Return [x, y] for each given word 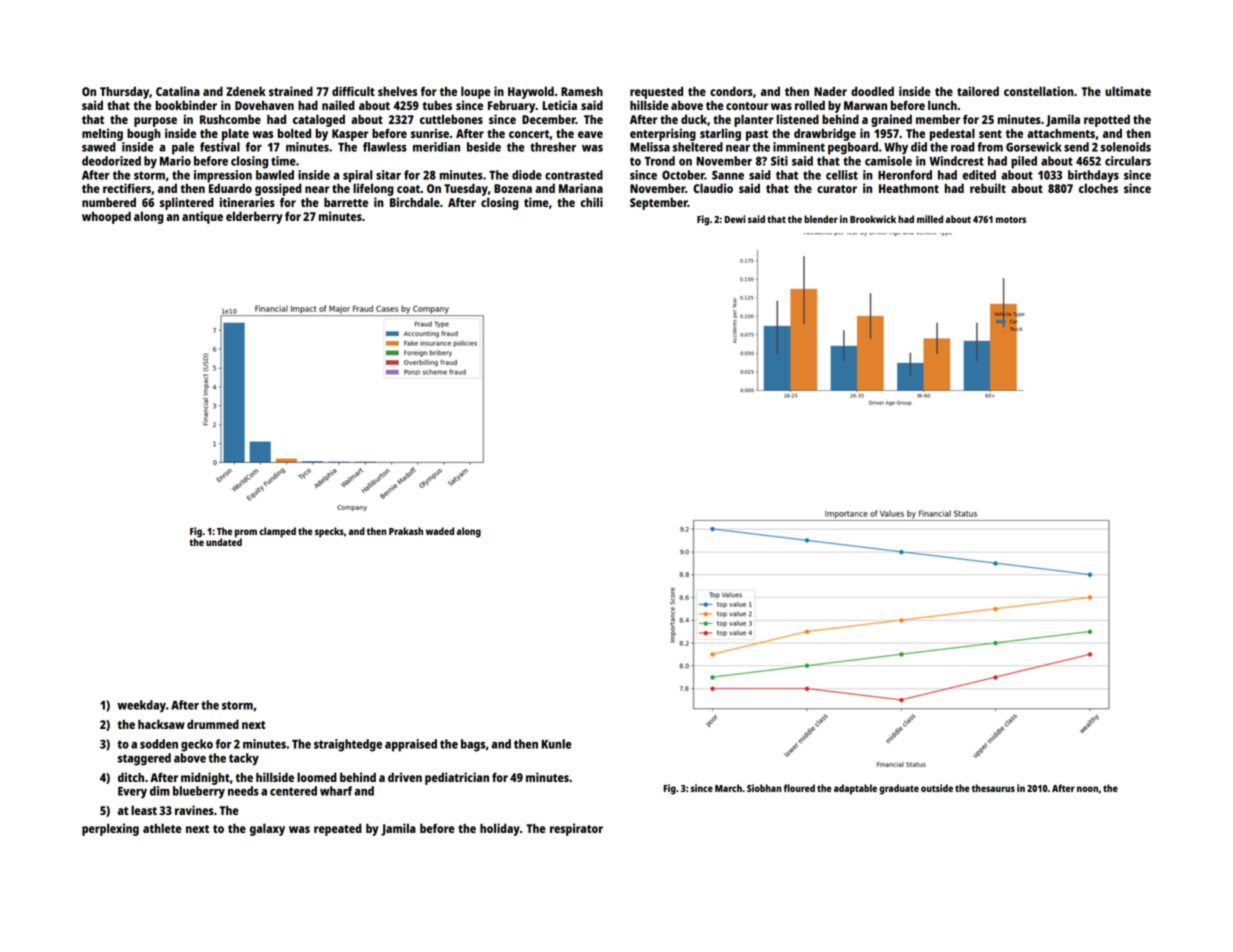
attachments [1061, 133]
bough [144, 134]
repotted [1107, 120]
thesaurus [993, 788]
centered [293, 791]
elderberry [254, 217]
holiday [500, 829]
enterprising [663, 134]
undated [224, 542]
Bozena [513, 188]
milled [930, 219]
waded [440, 531]
